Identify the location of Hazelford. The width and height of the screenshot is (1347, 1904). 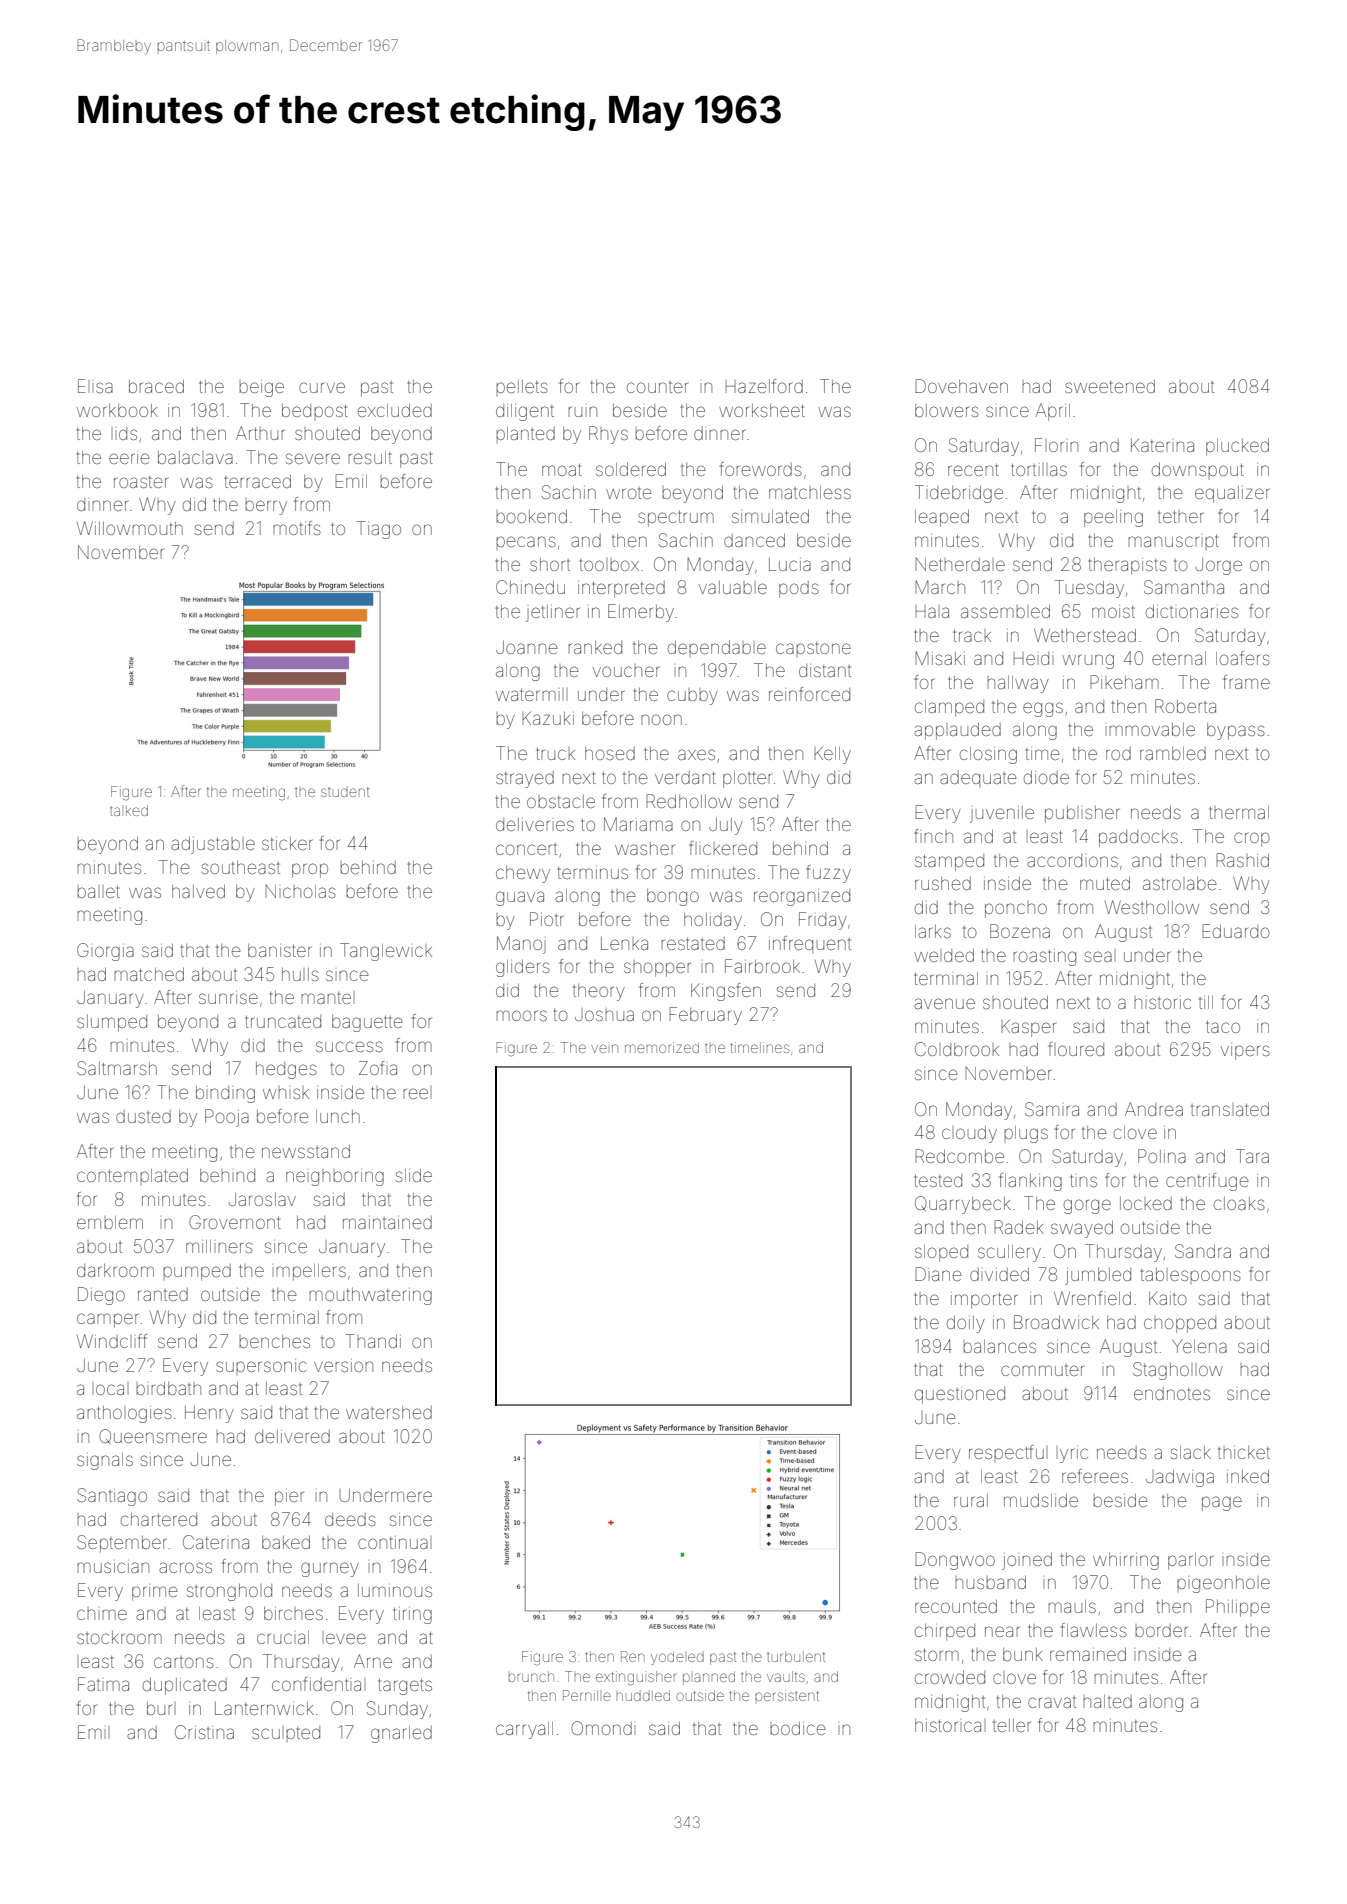
(764, 386).
